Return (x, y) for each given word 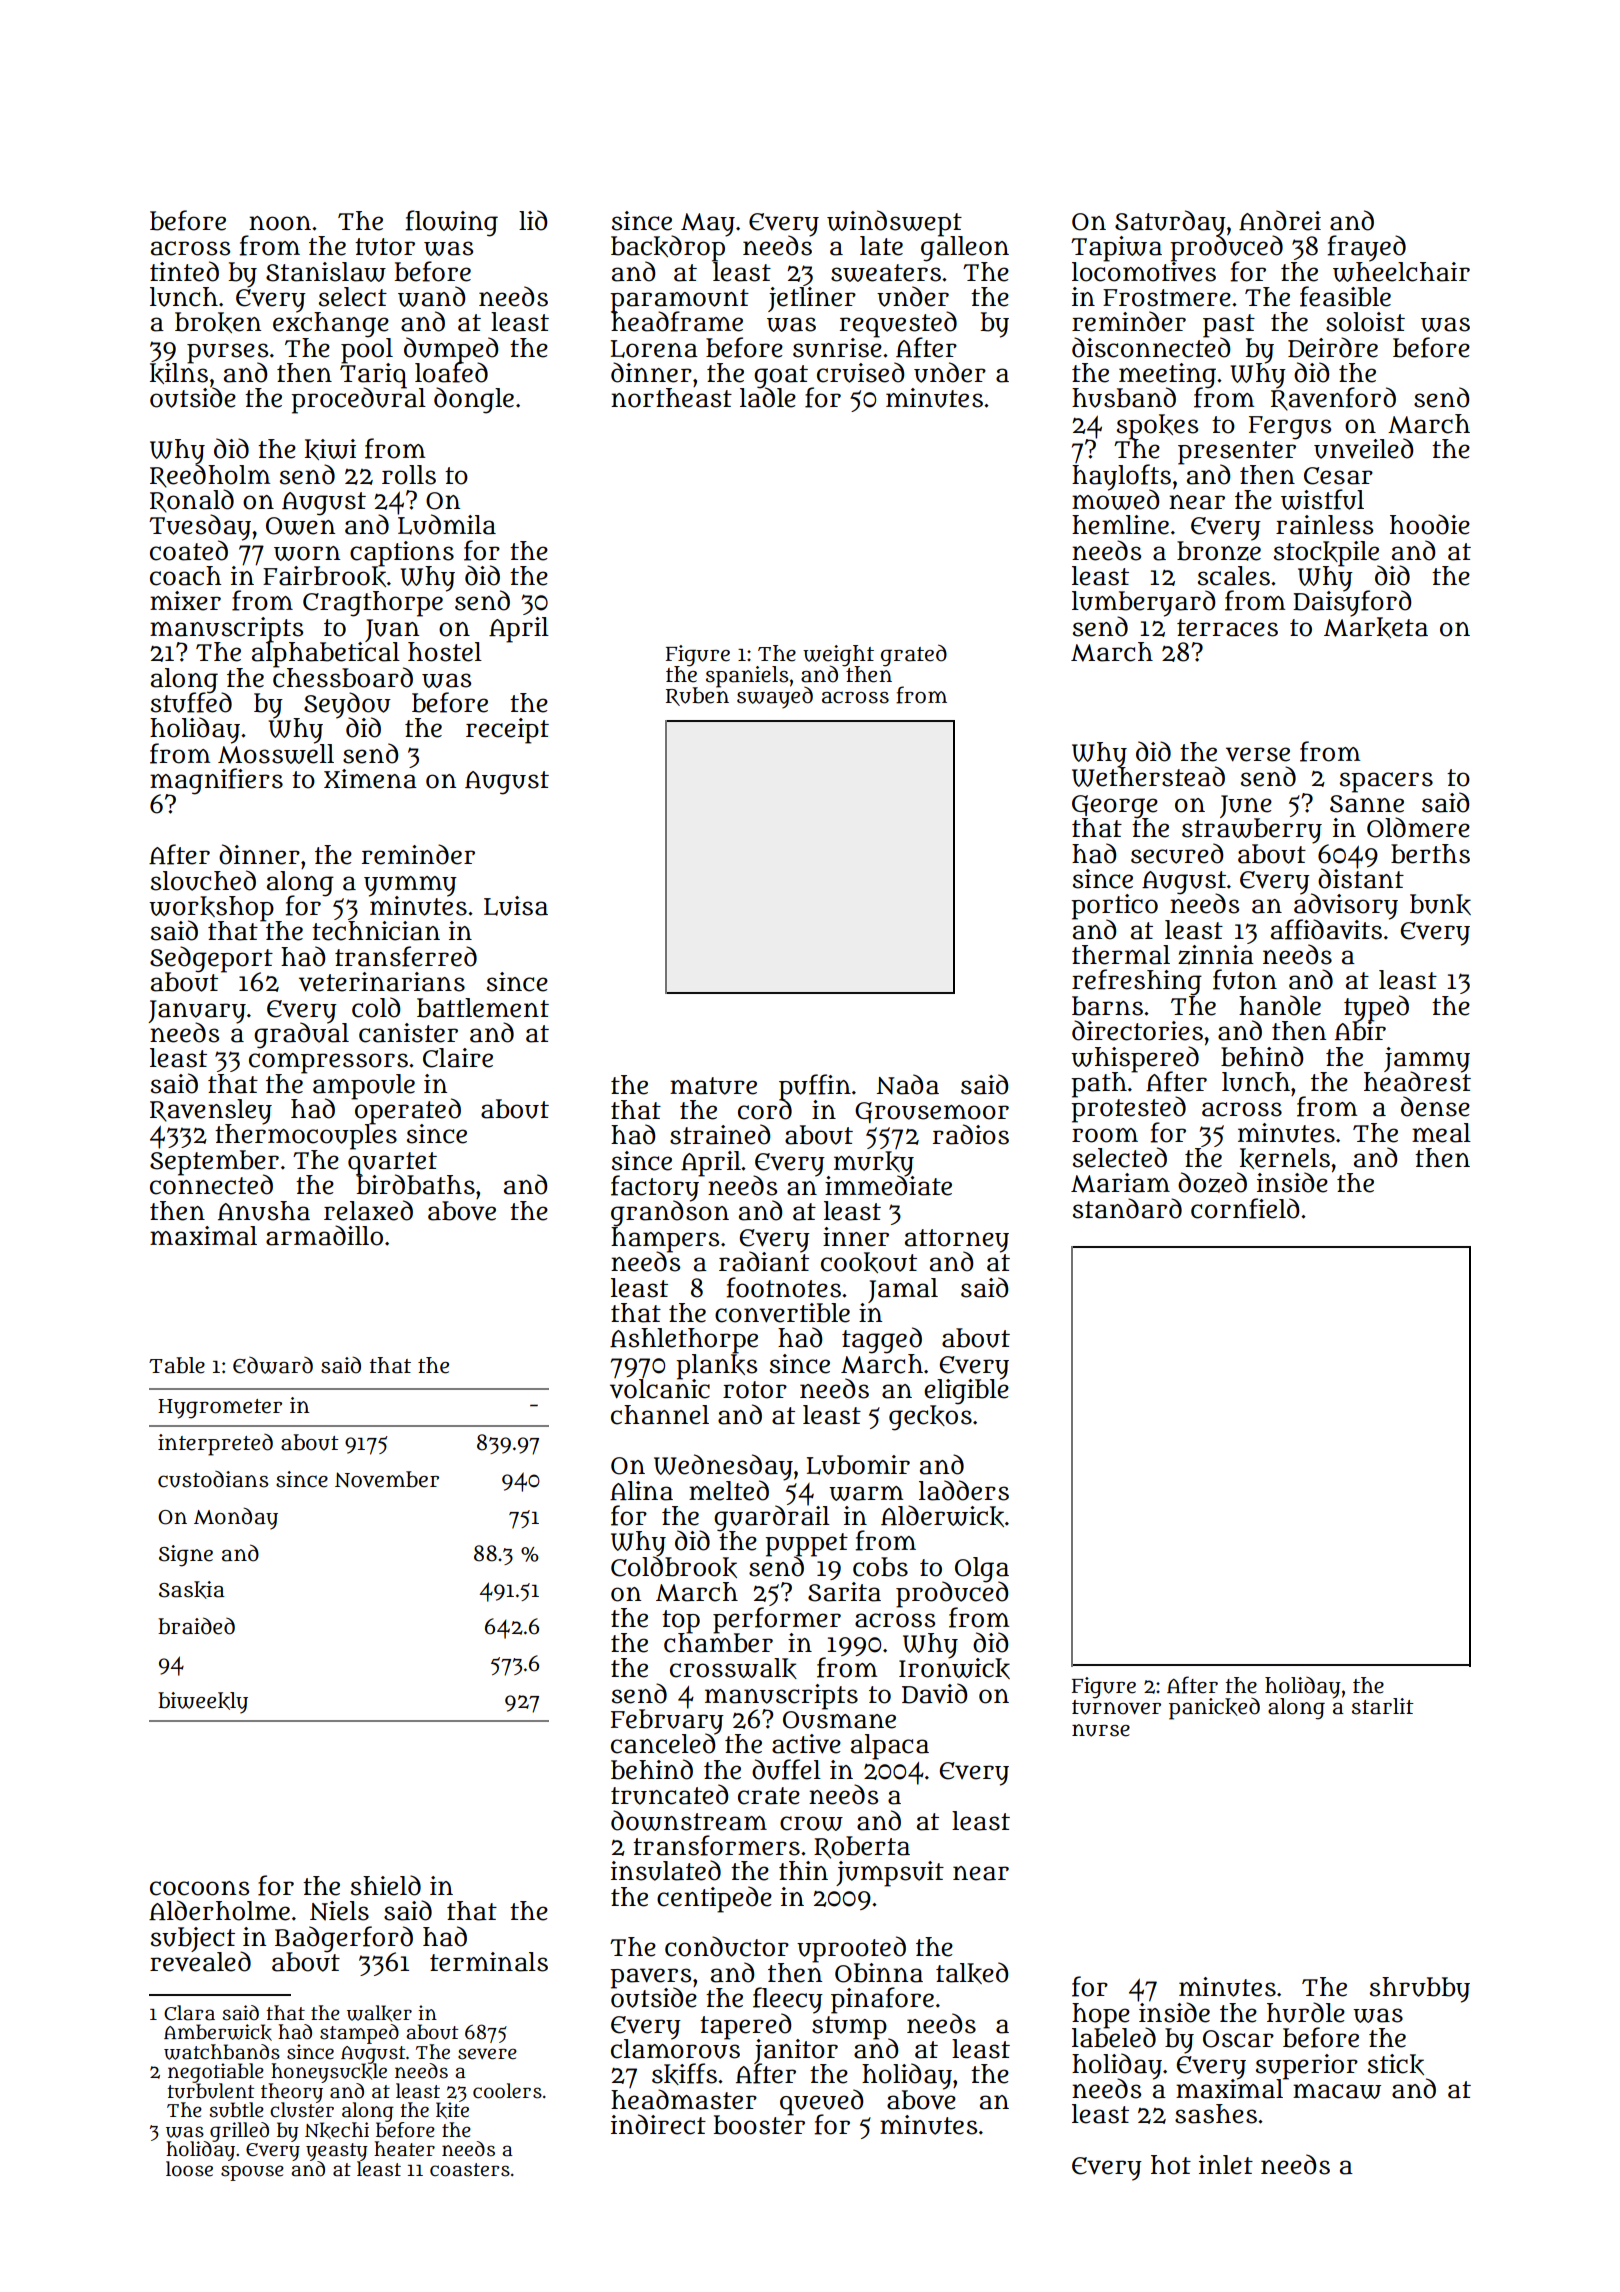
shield (386, 1885)
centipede (714, 1899)
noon (280, 223)
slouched (203, 880)
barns (1107, 1006)
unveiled (1364, 448)
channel (660, 1415)
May (708, 224)
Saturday (1170, 223)
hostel (445, 652)
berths (1430, 854)
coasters (470, 2170)
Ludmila (447, 524)
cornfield (1245, 1208)
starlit (1383, 1706)
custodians (213, 1479)
